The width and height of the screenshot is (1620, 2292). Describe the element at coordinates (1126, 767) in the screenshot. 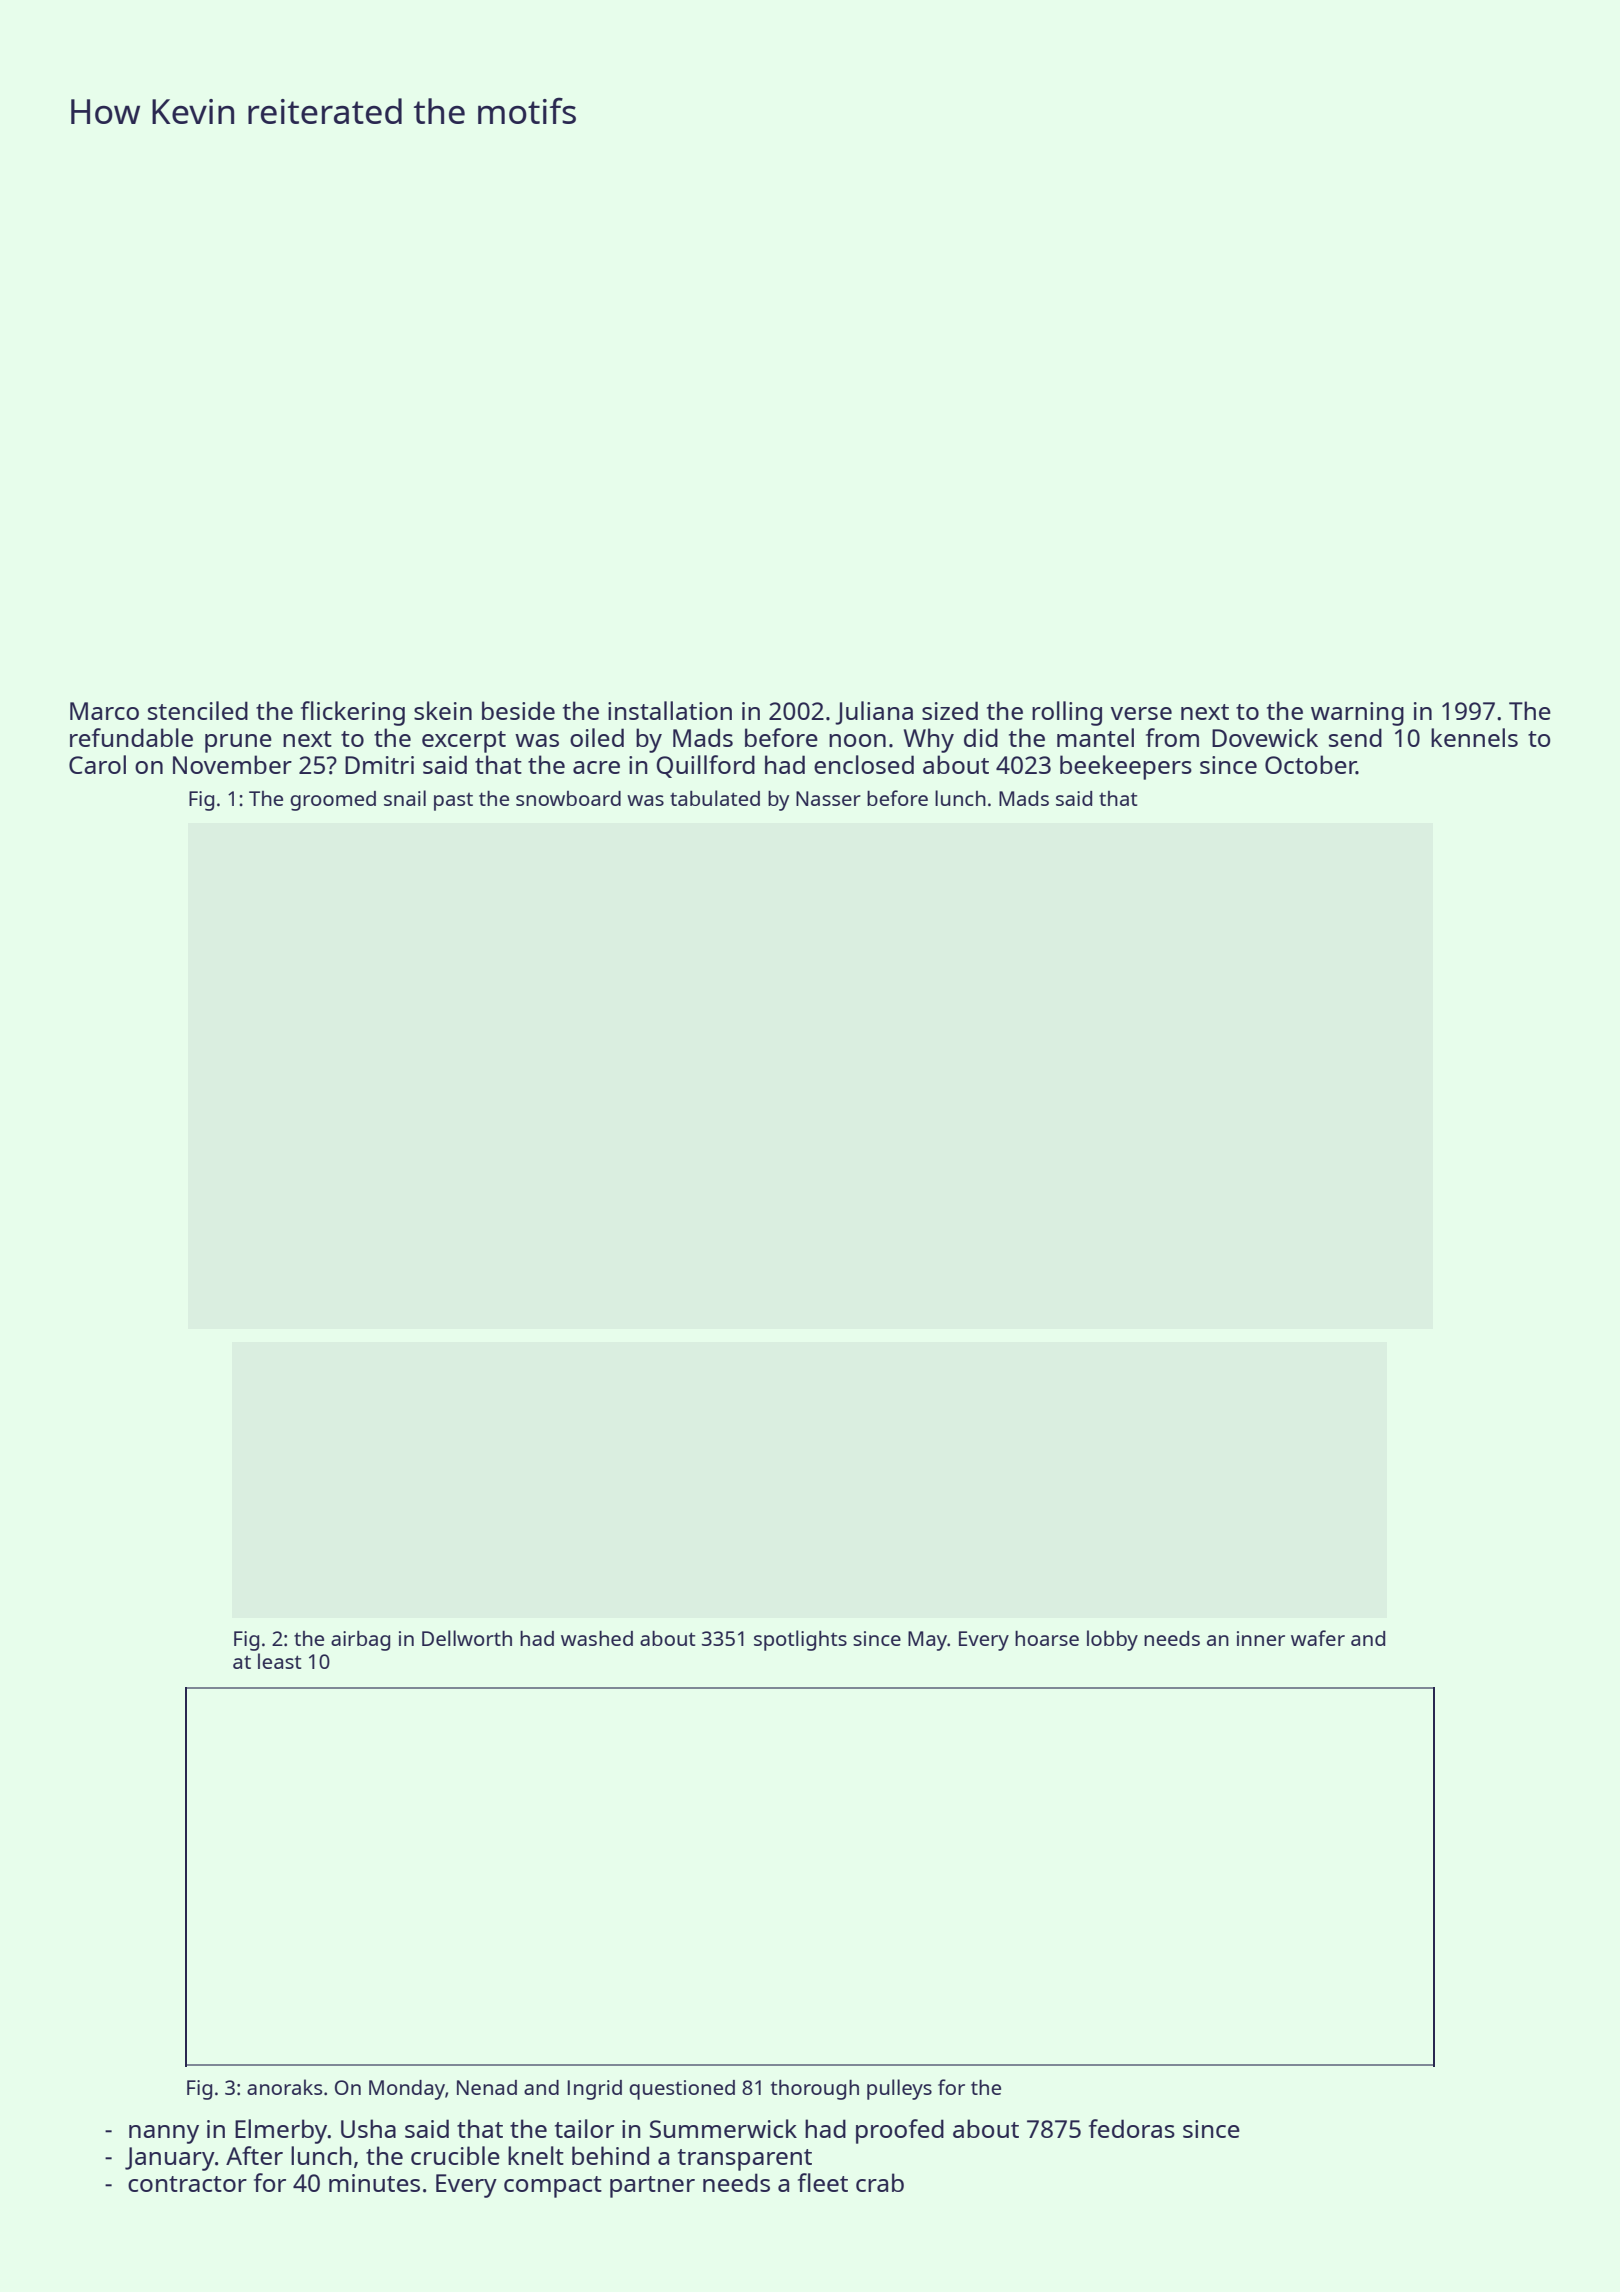

I see `beekeepers` at that location.
